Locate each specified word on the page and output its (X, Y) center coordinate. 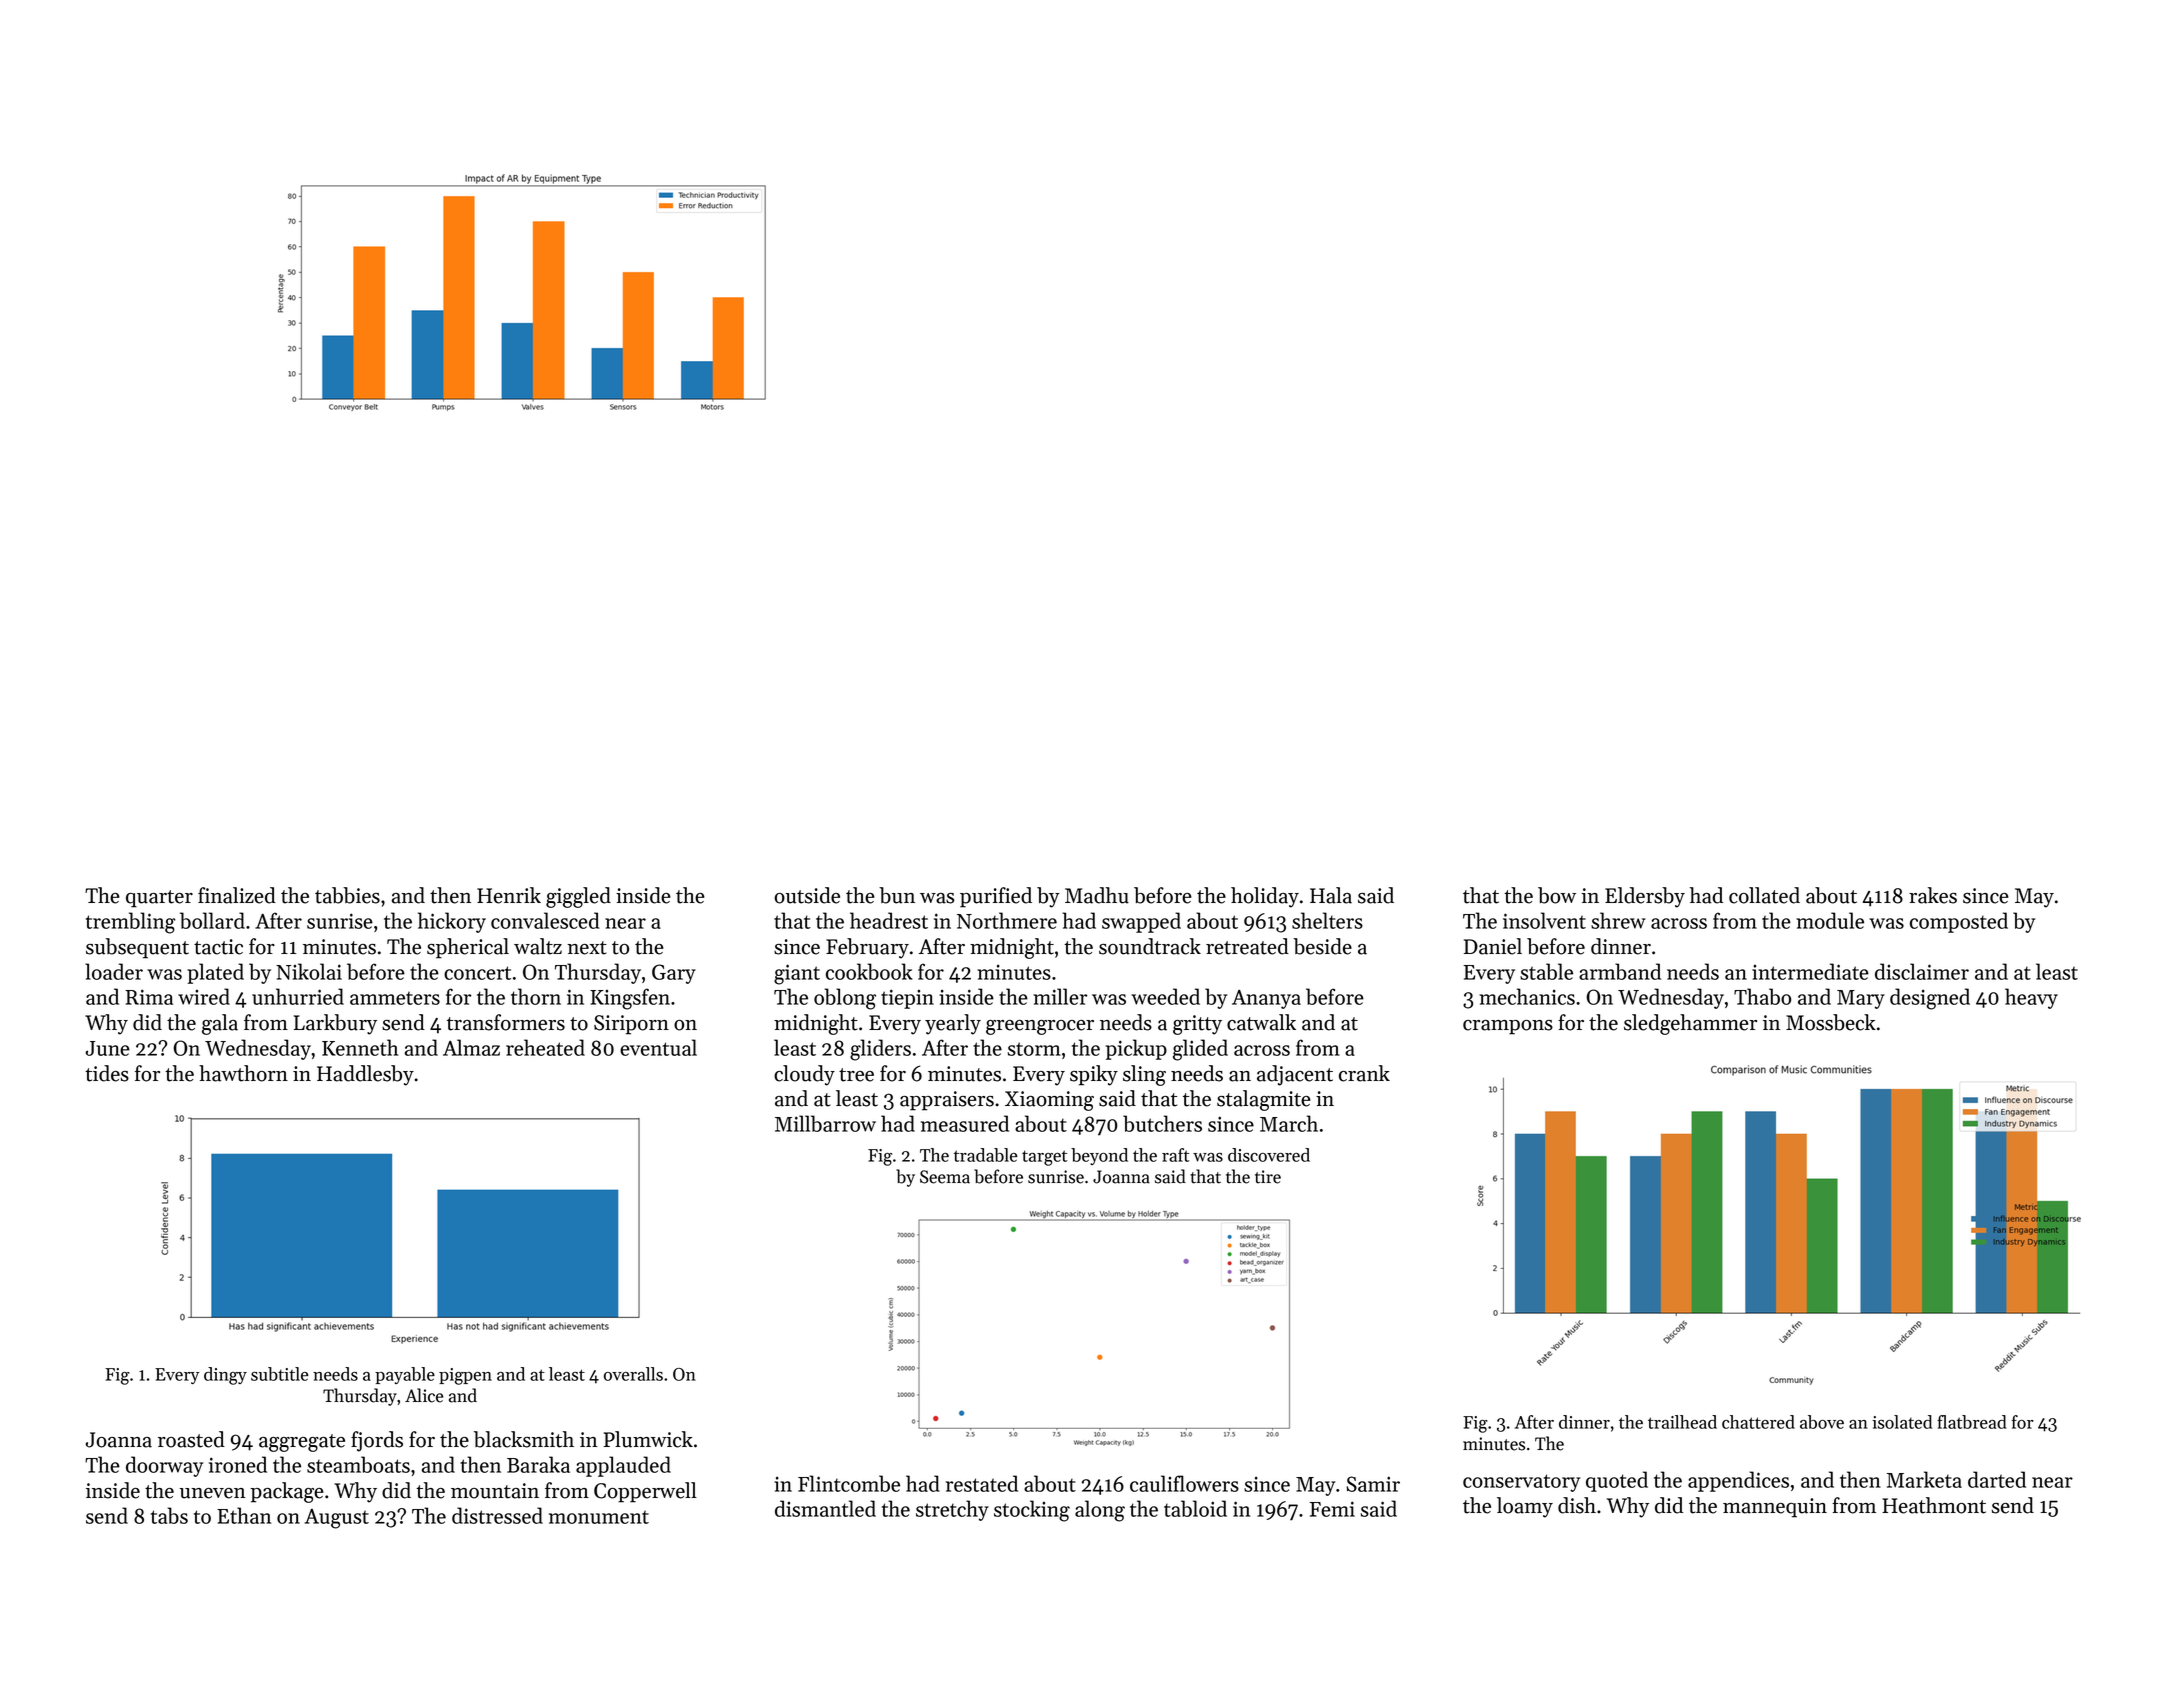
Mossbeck (1831, 1022)
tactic (218, 947)
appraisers (947, 1101)
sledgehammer (1690, 1024)
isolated (1902, 1422)
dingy (225, 1376)
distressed (497, 1515)
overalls (633, 1374)
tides (107, 1073)
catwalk (1261, 1022)
